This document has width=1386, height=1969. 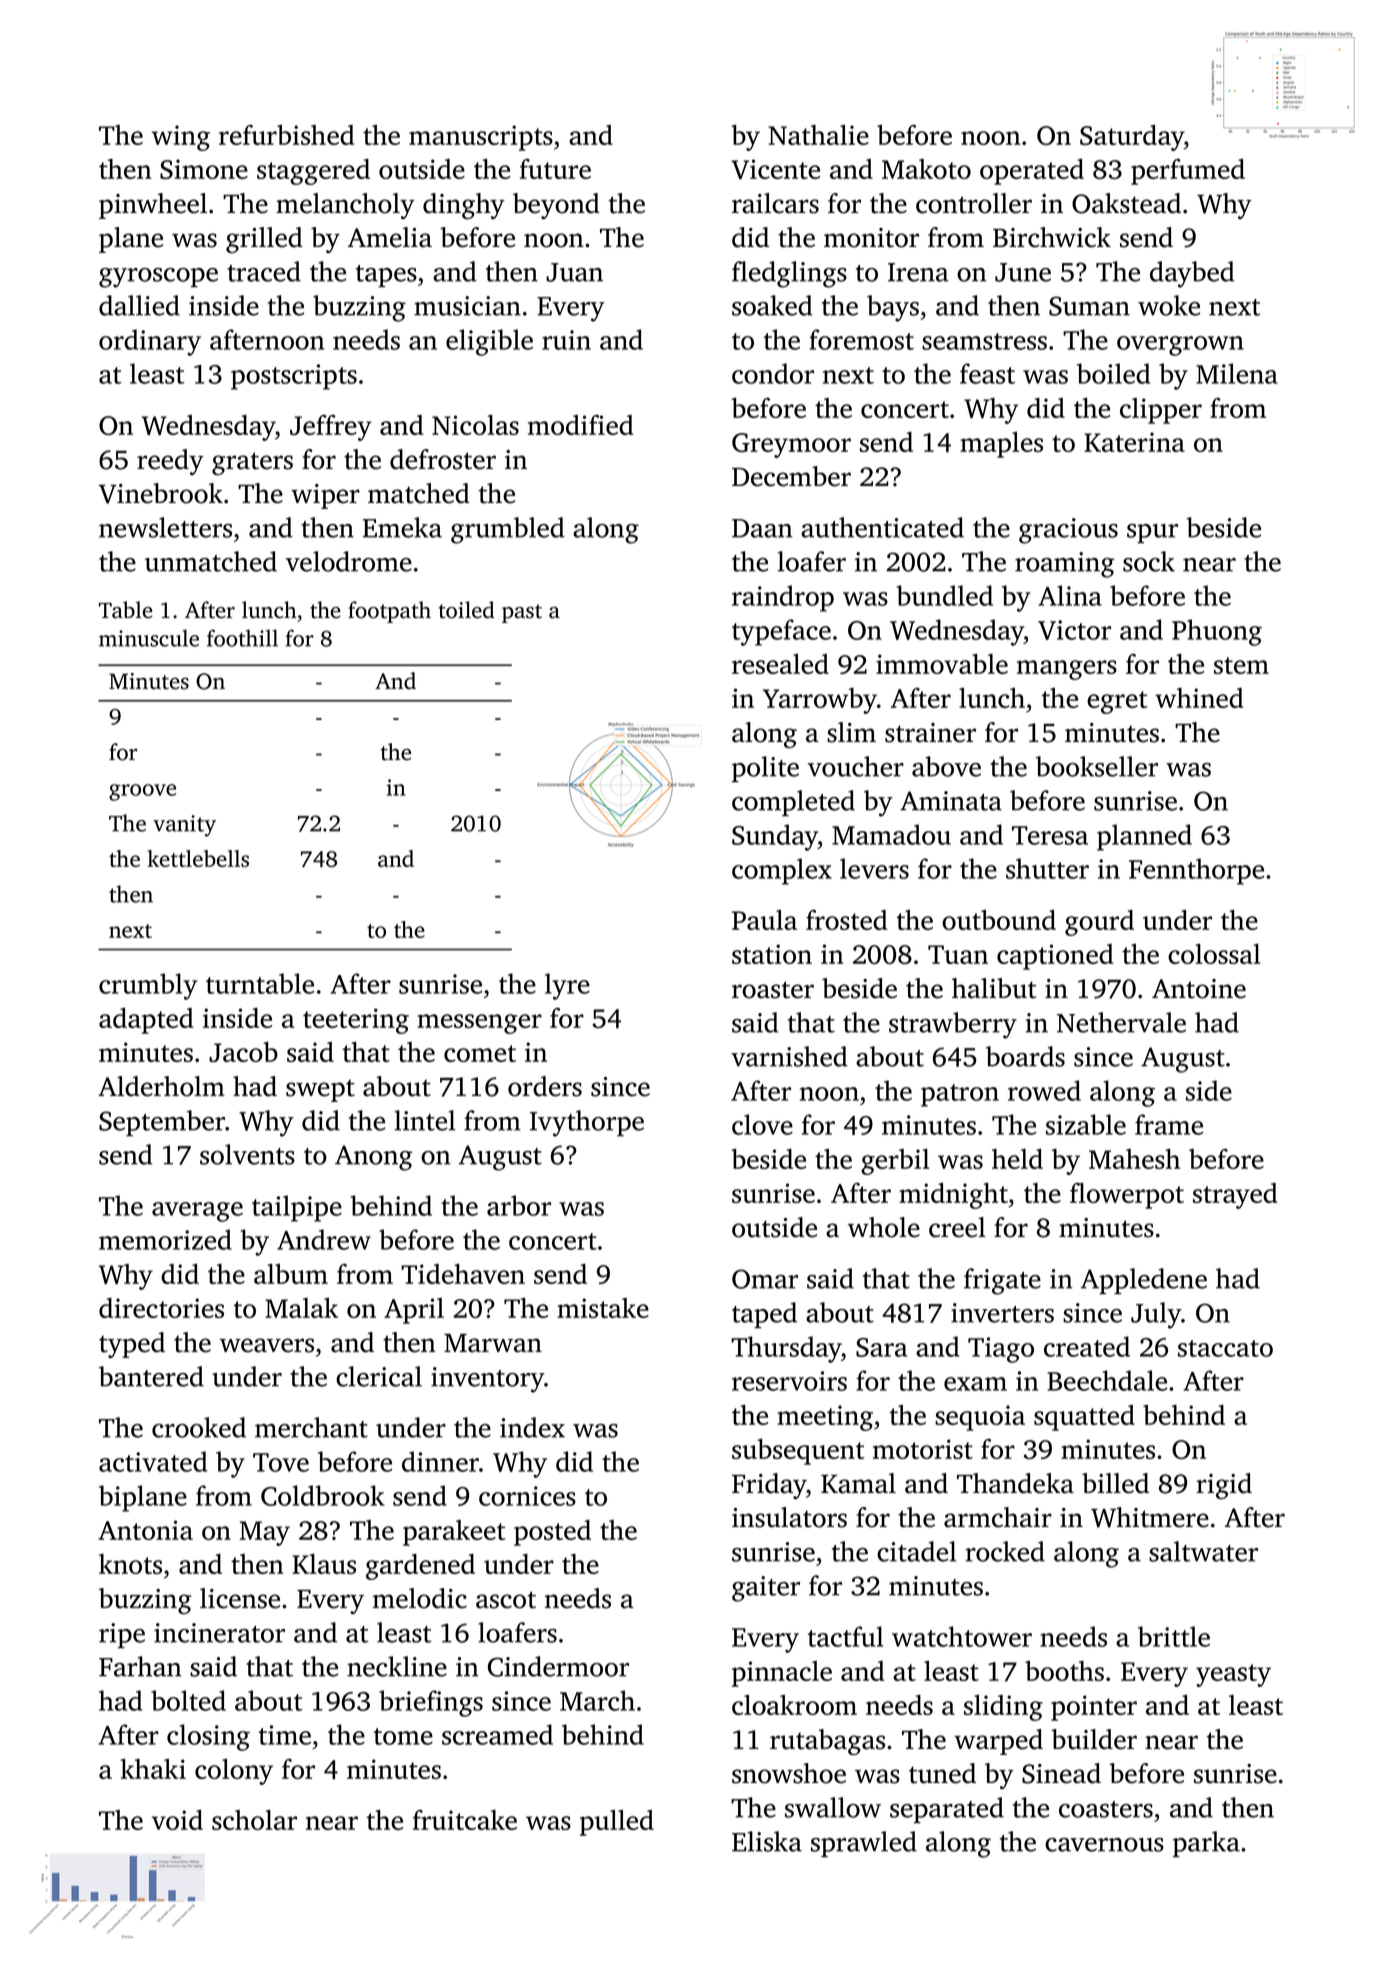 What do you see at coordinates (945, 595) in the document?
I see `bundled` at bounding box center [945, 595].
